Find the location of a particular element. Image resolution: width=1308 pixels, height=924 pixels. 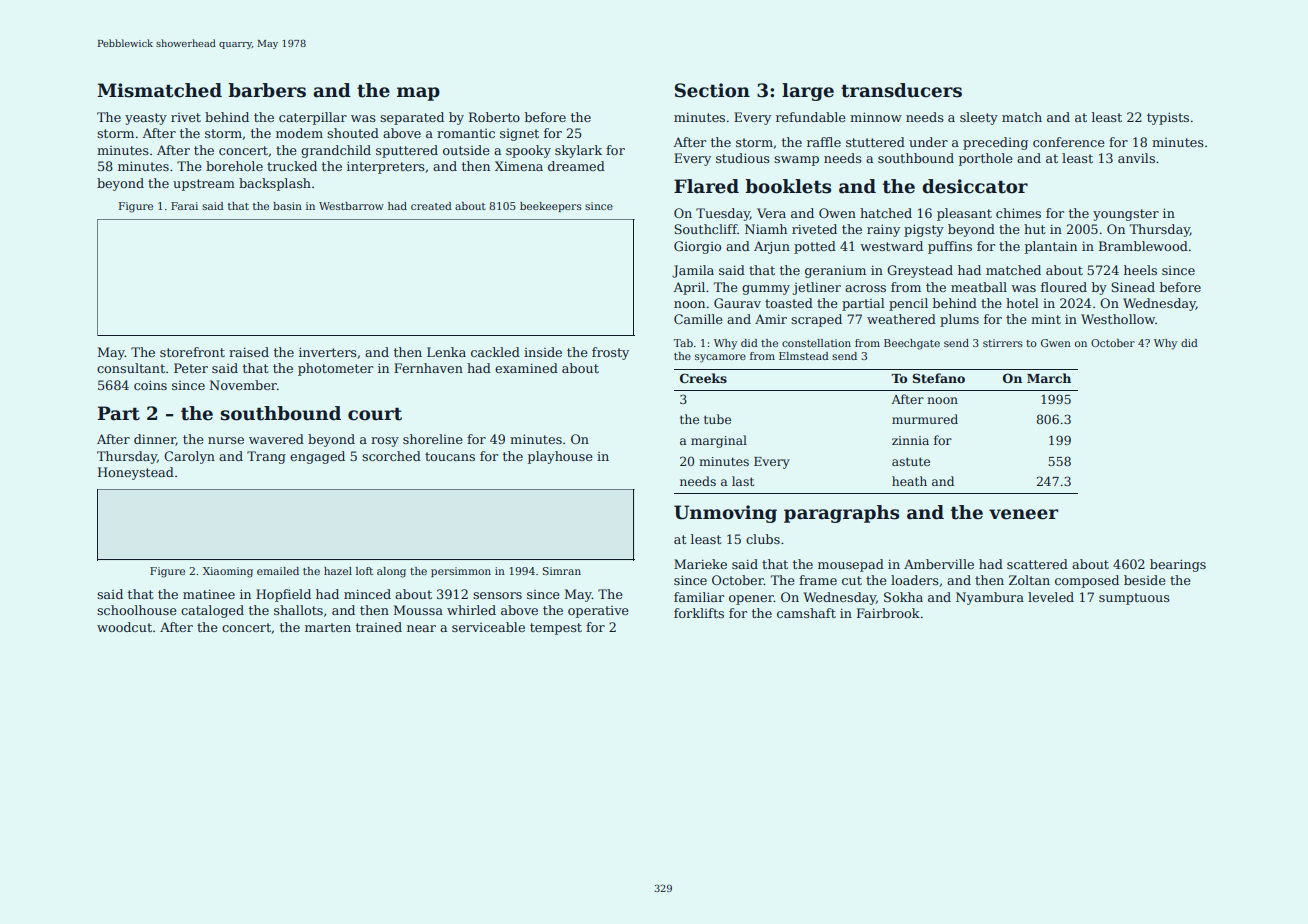

March is located at coordinates (1049, 378).
